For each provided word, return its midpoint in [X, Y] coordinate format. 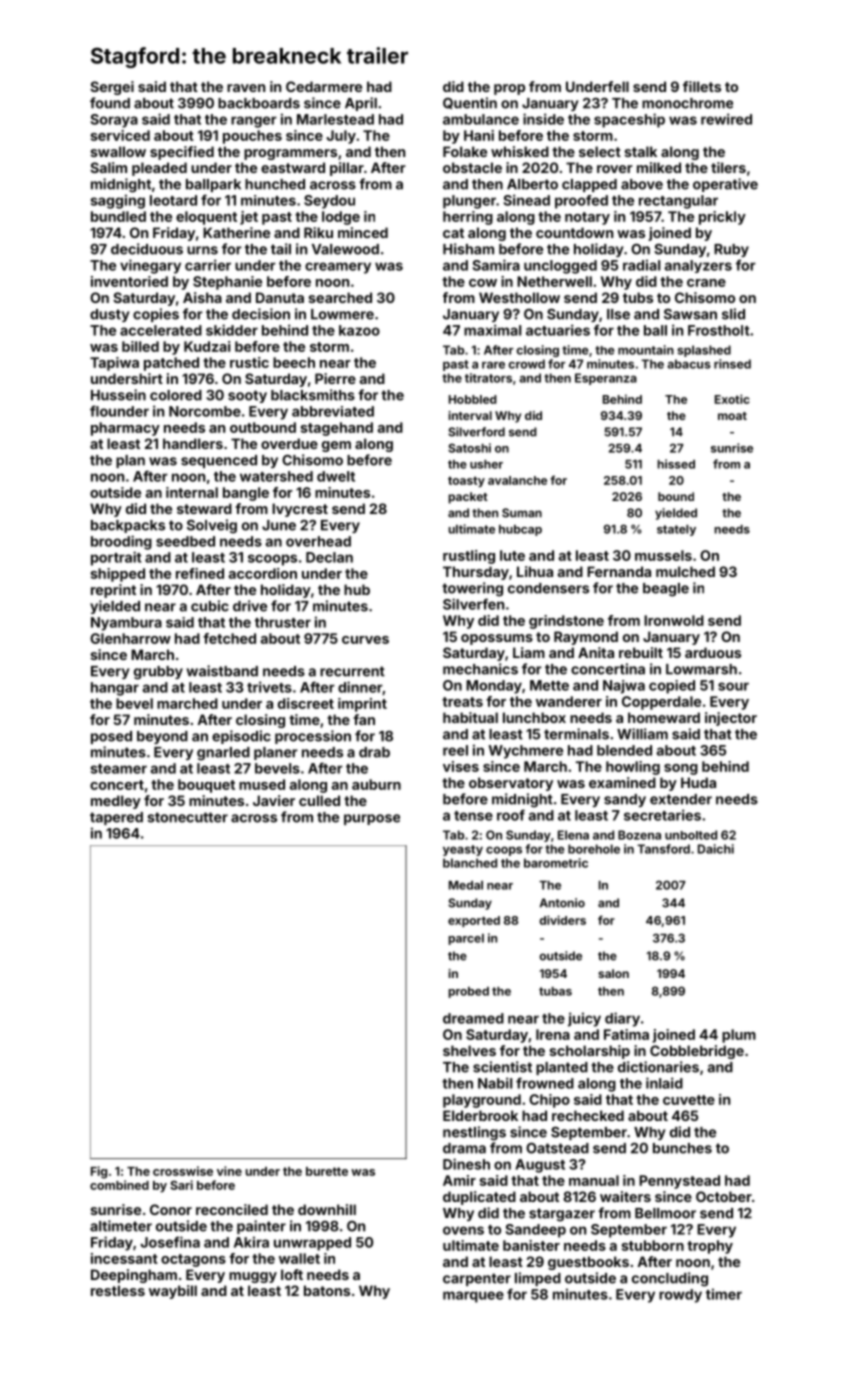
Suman [522, 513]
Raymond [586, 638]
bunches [682, 1148]
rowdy [680, 1296]
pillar [347, 169]
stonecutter [187, 817]
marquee [473, 1297]
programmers [290, 154]
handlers [193, 443]
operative [725, 185]
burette [327, 1171]
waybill [173, 1292]
